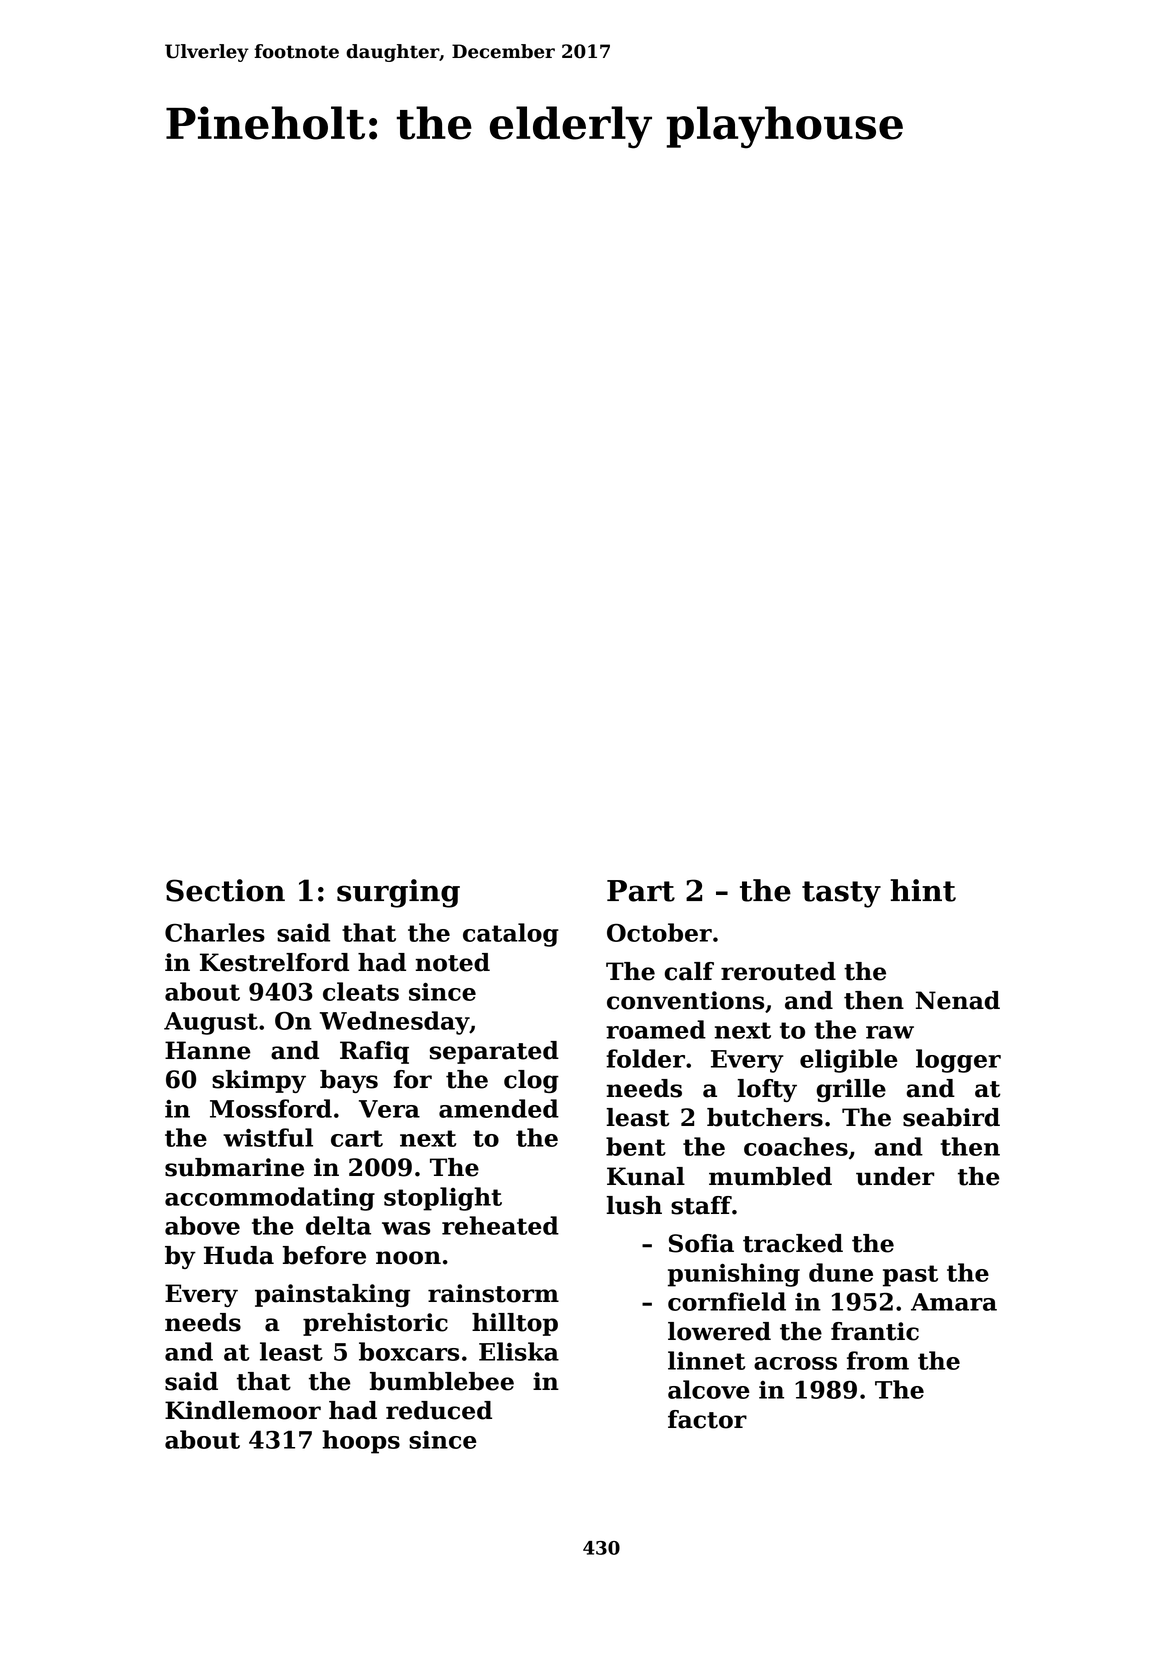 Image resolution: width=1165 pixels, height=1654 pixels. What do you see at coordinates (208, 1050) in the screenshot?
I see `Hanne` at bounding box center [208, 1050].
